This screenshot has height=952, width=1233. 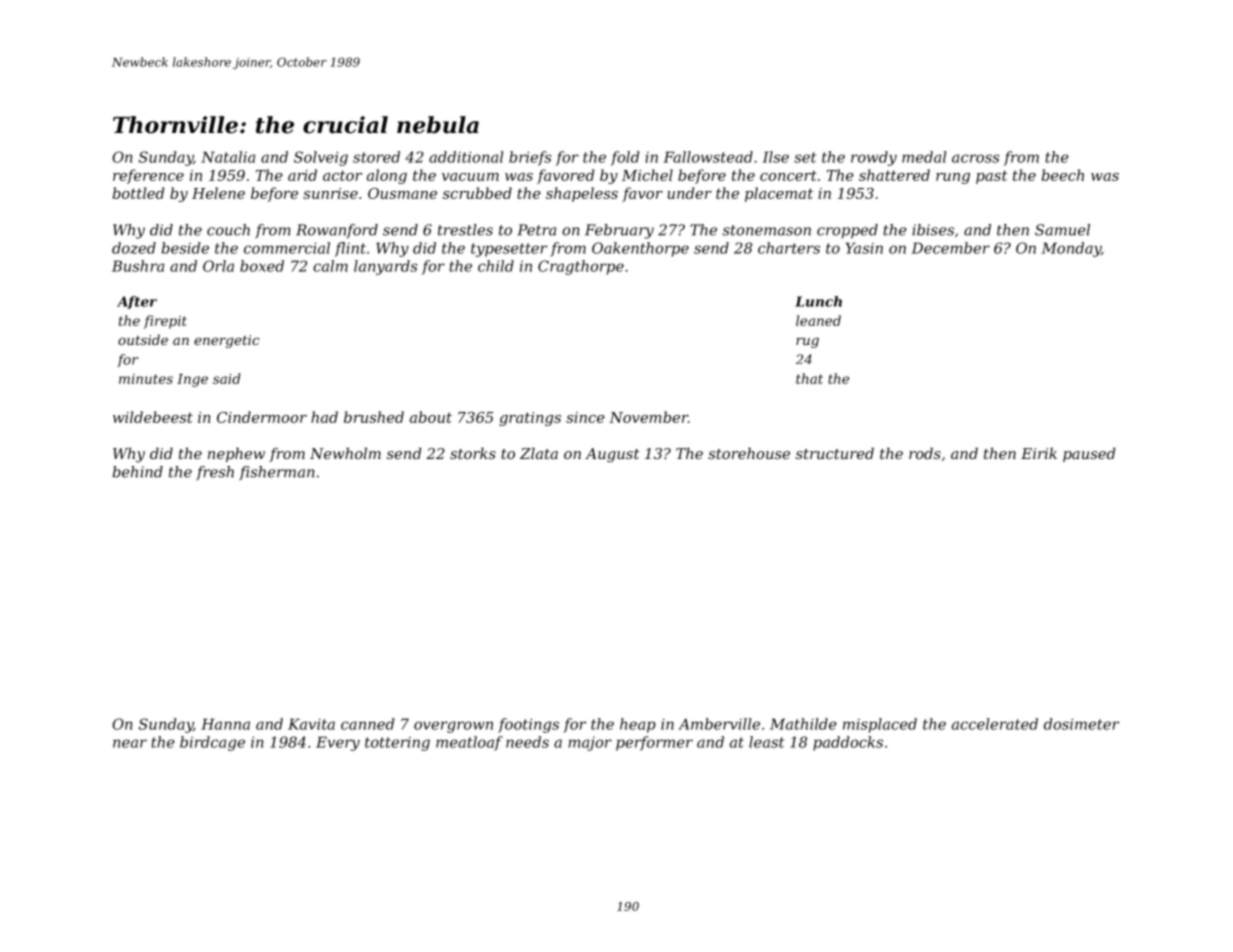 What do you see at coordinates (925, 453) in the screenshot?
I see `rods` at bounding box center [925, 453].
